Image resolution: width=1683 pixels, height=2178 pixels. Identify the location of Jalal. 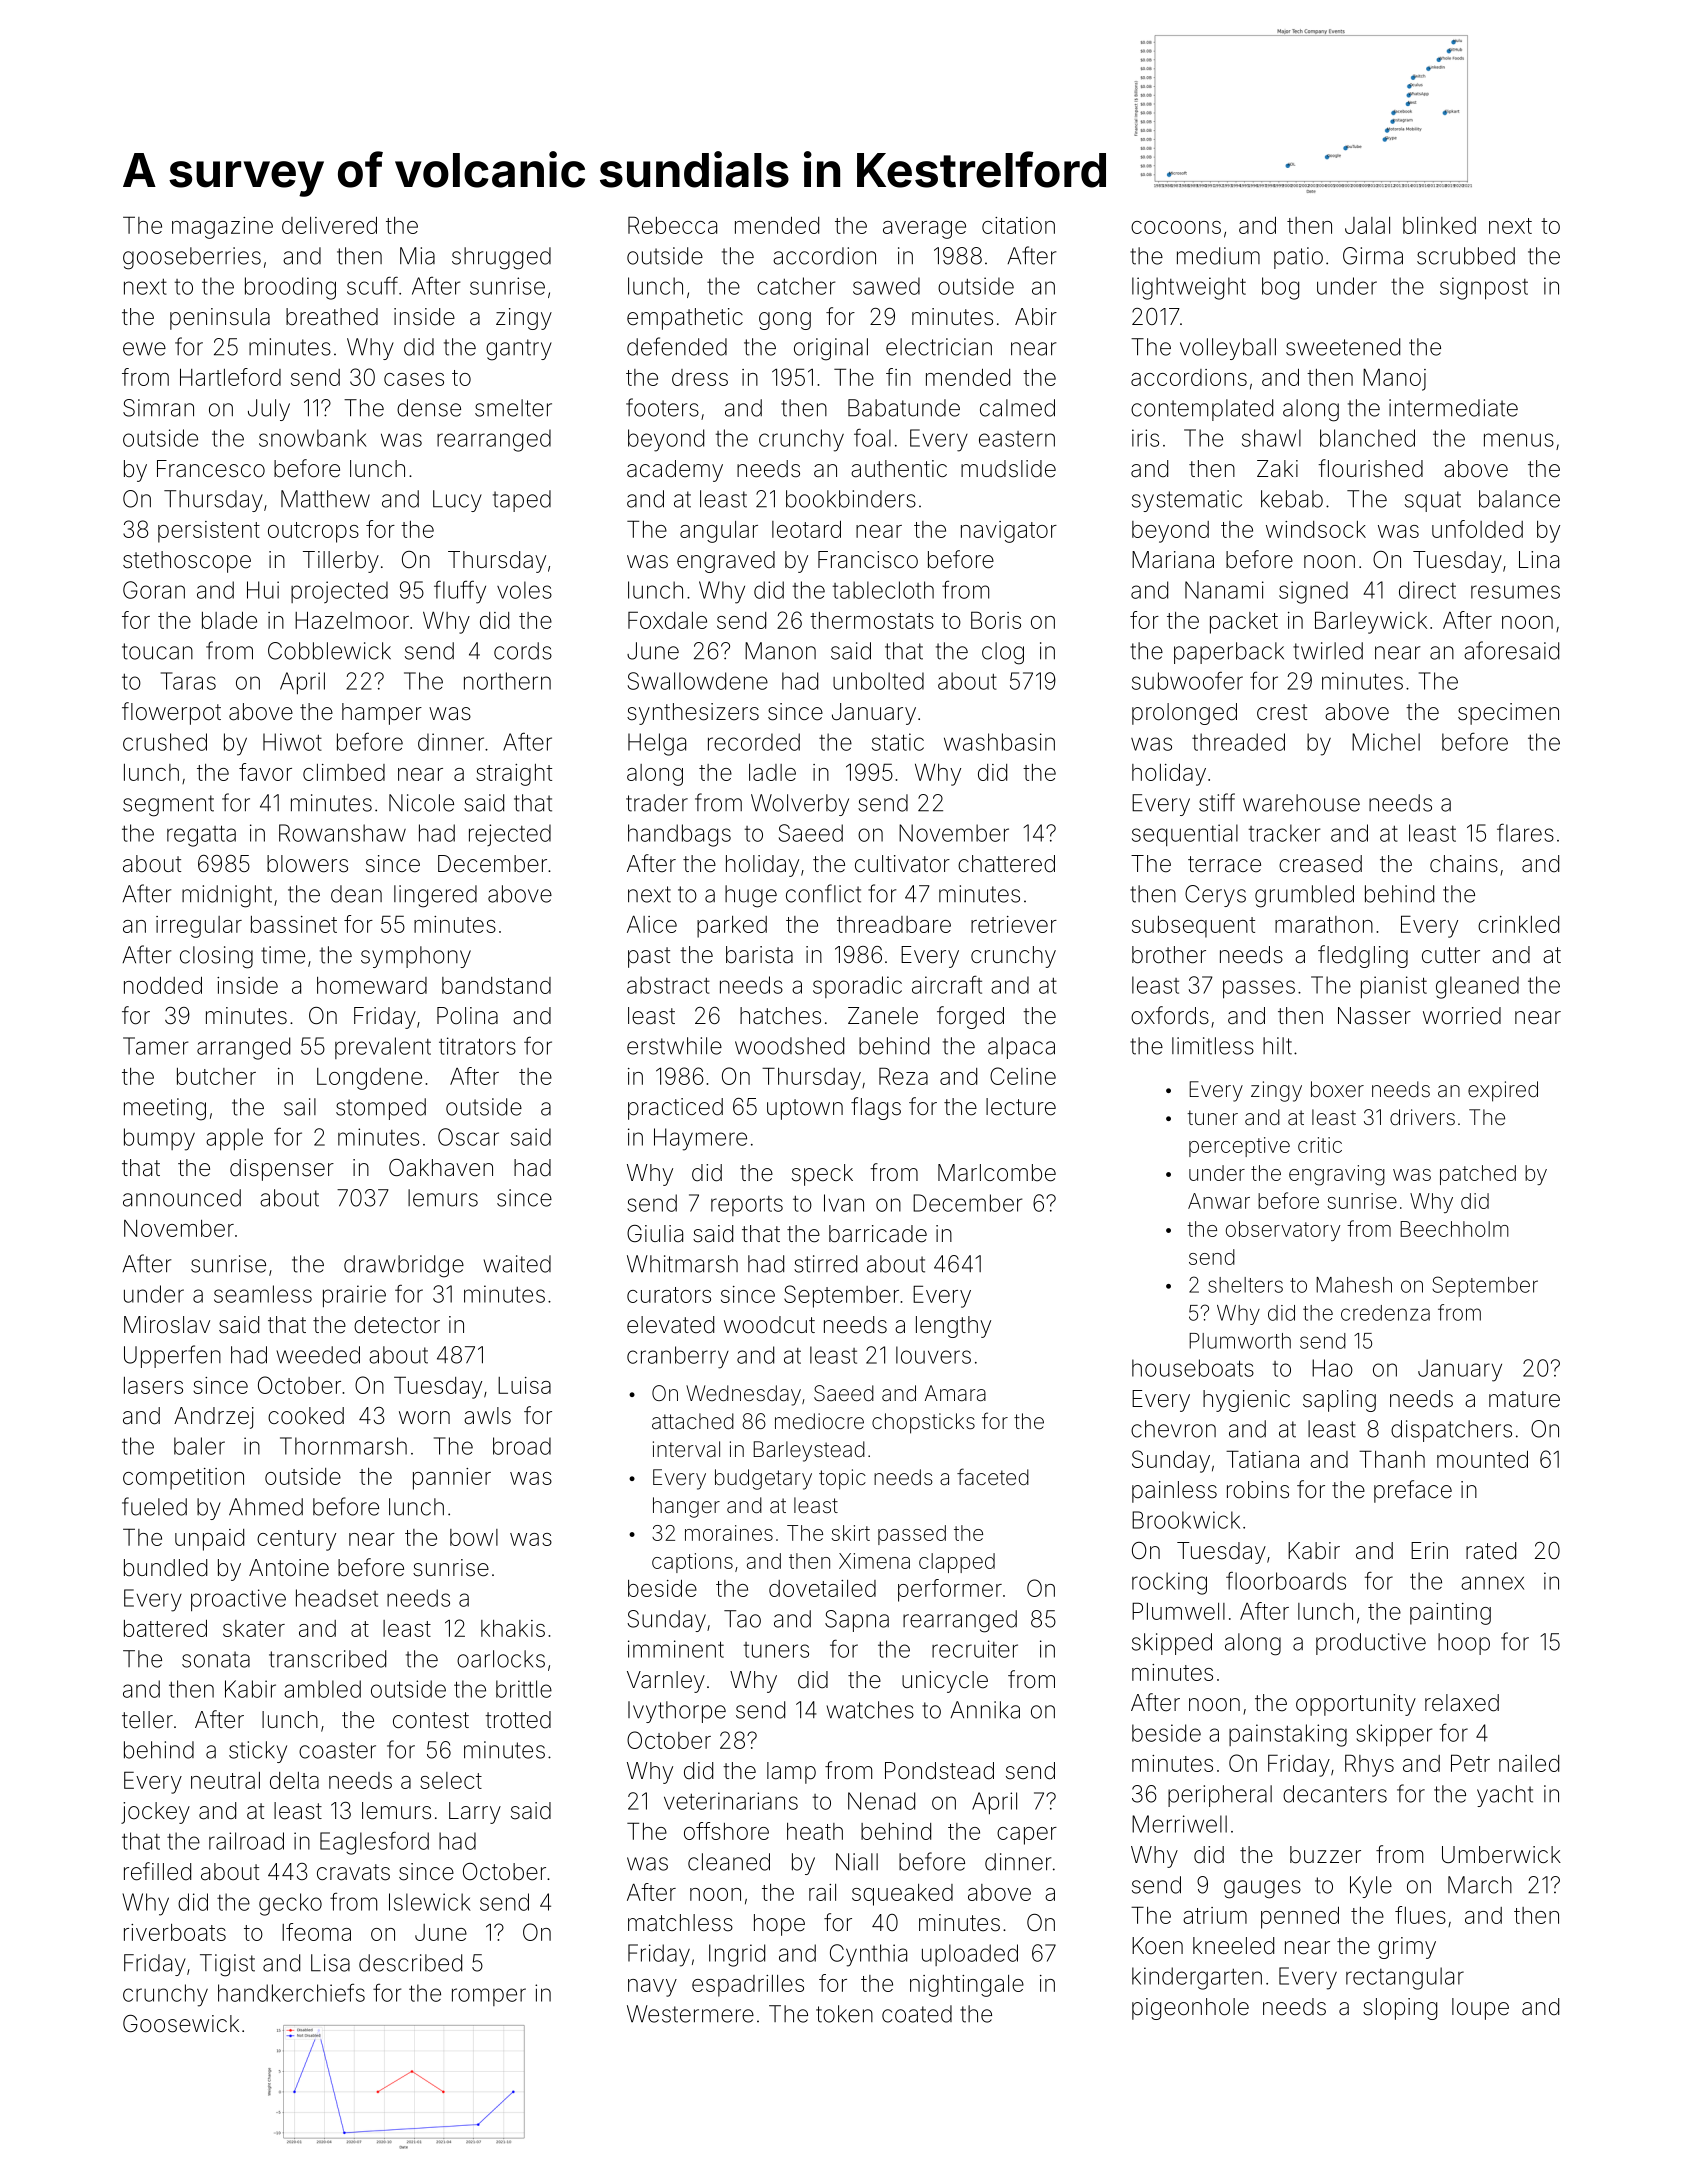
(1367, 225).
